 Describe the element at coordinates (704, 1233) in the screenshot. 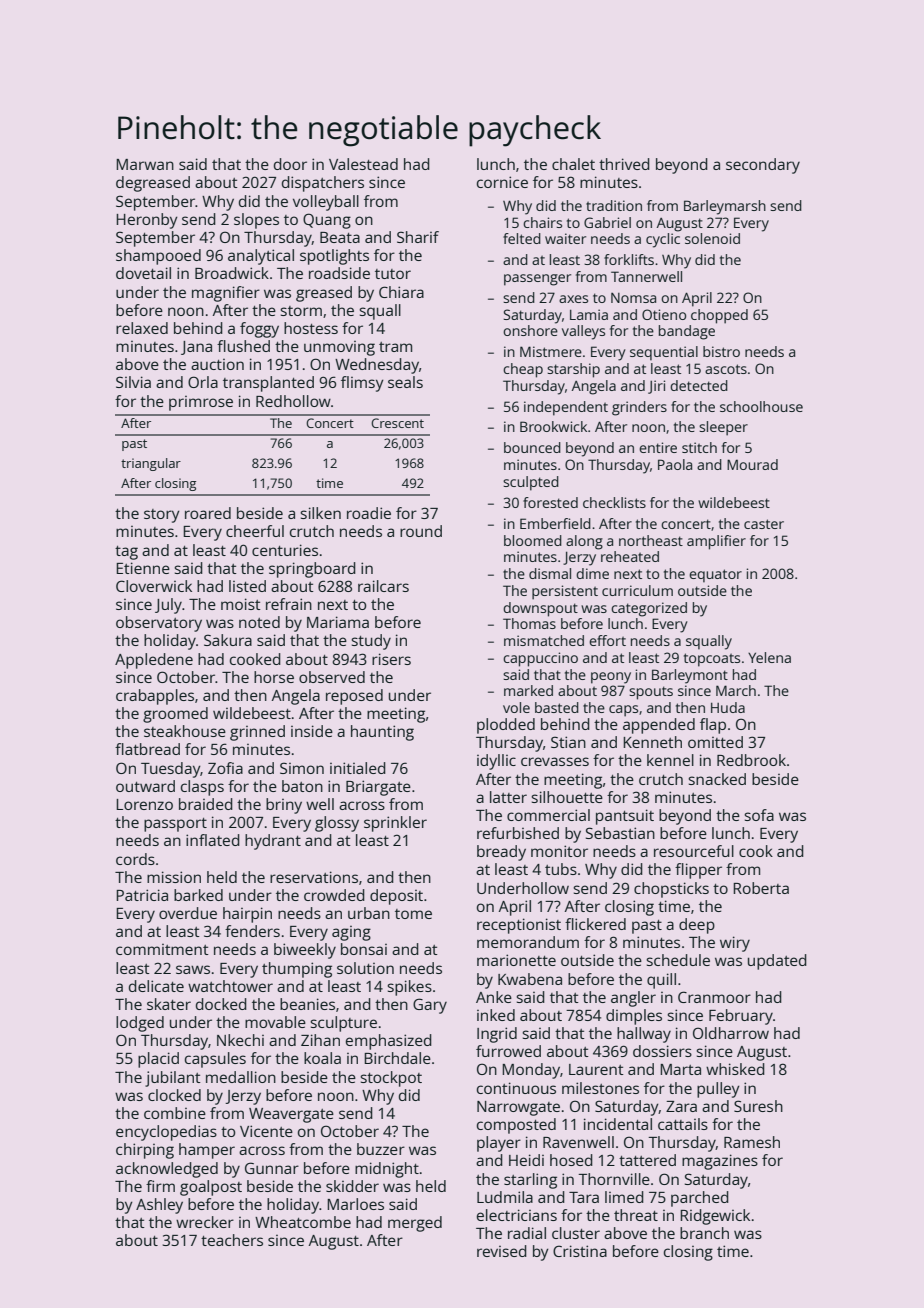

I see `branch` at that location.
